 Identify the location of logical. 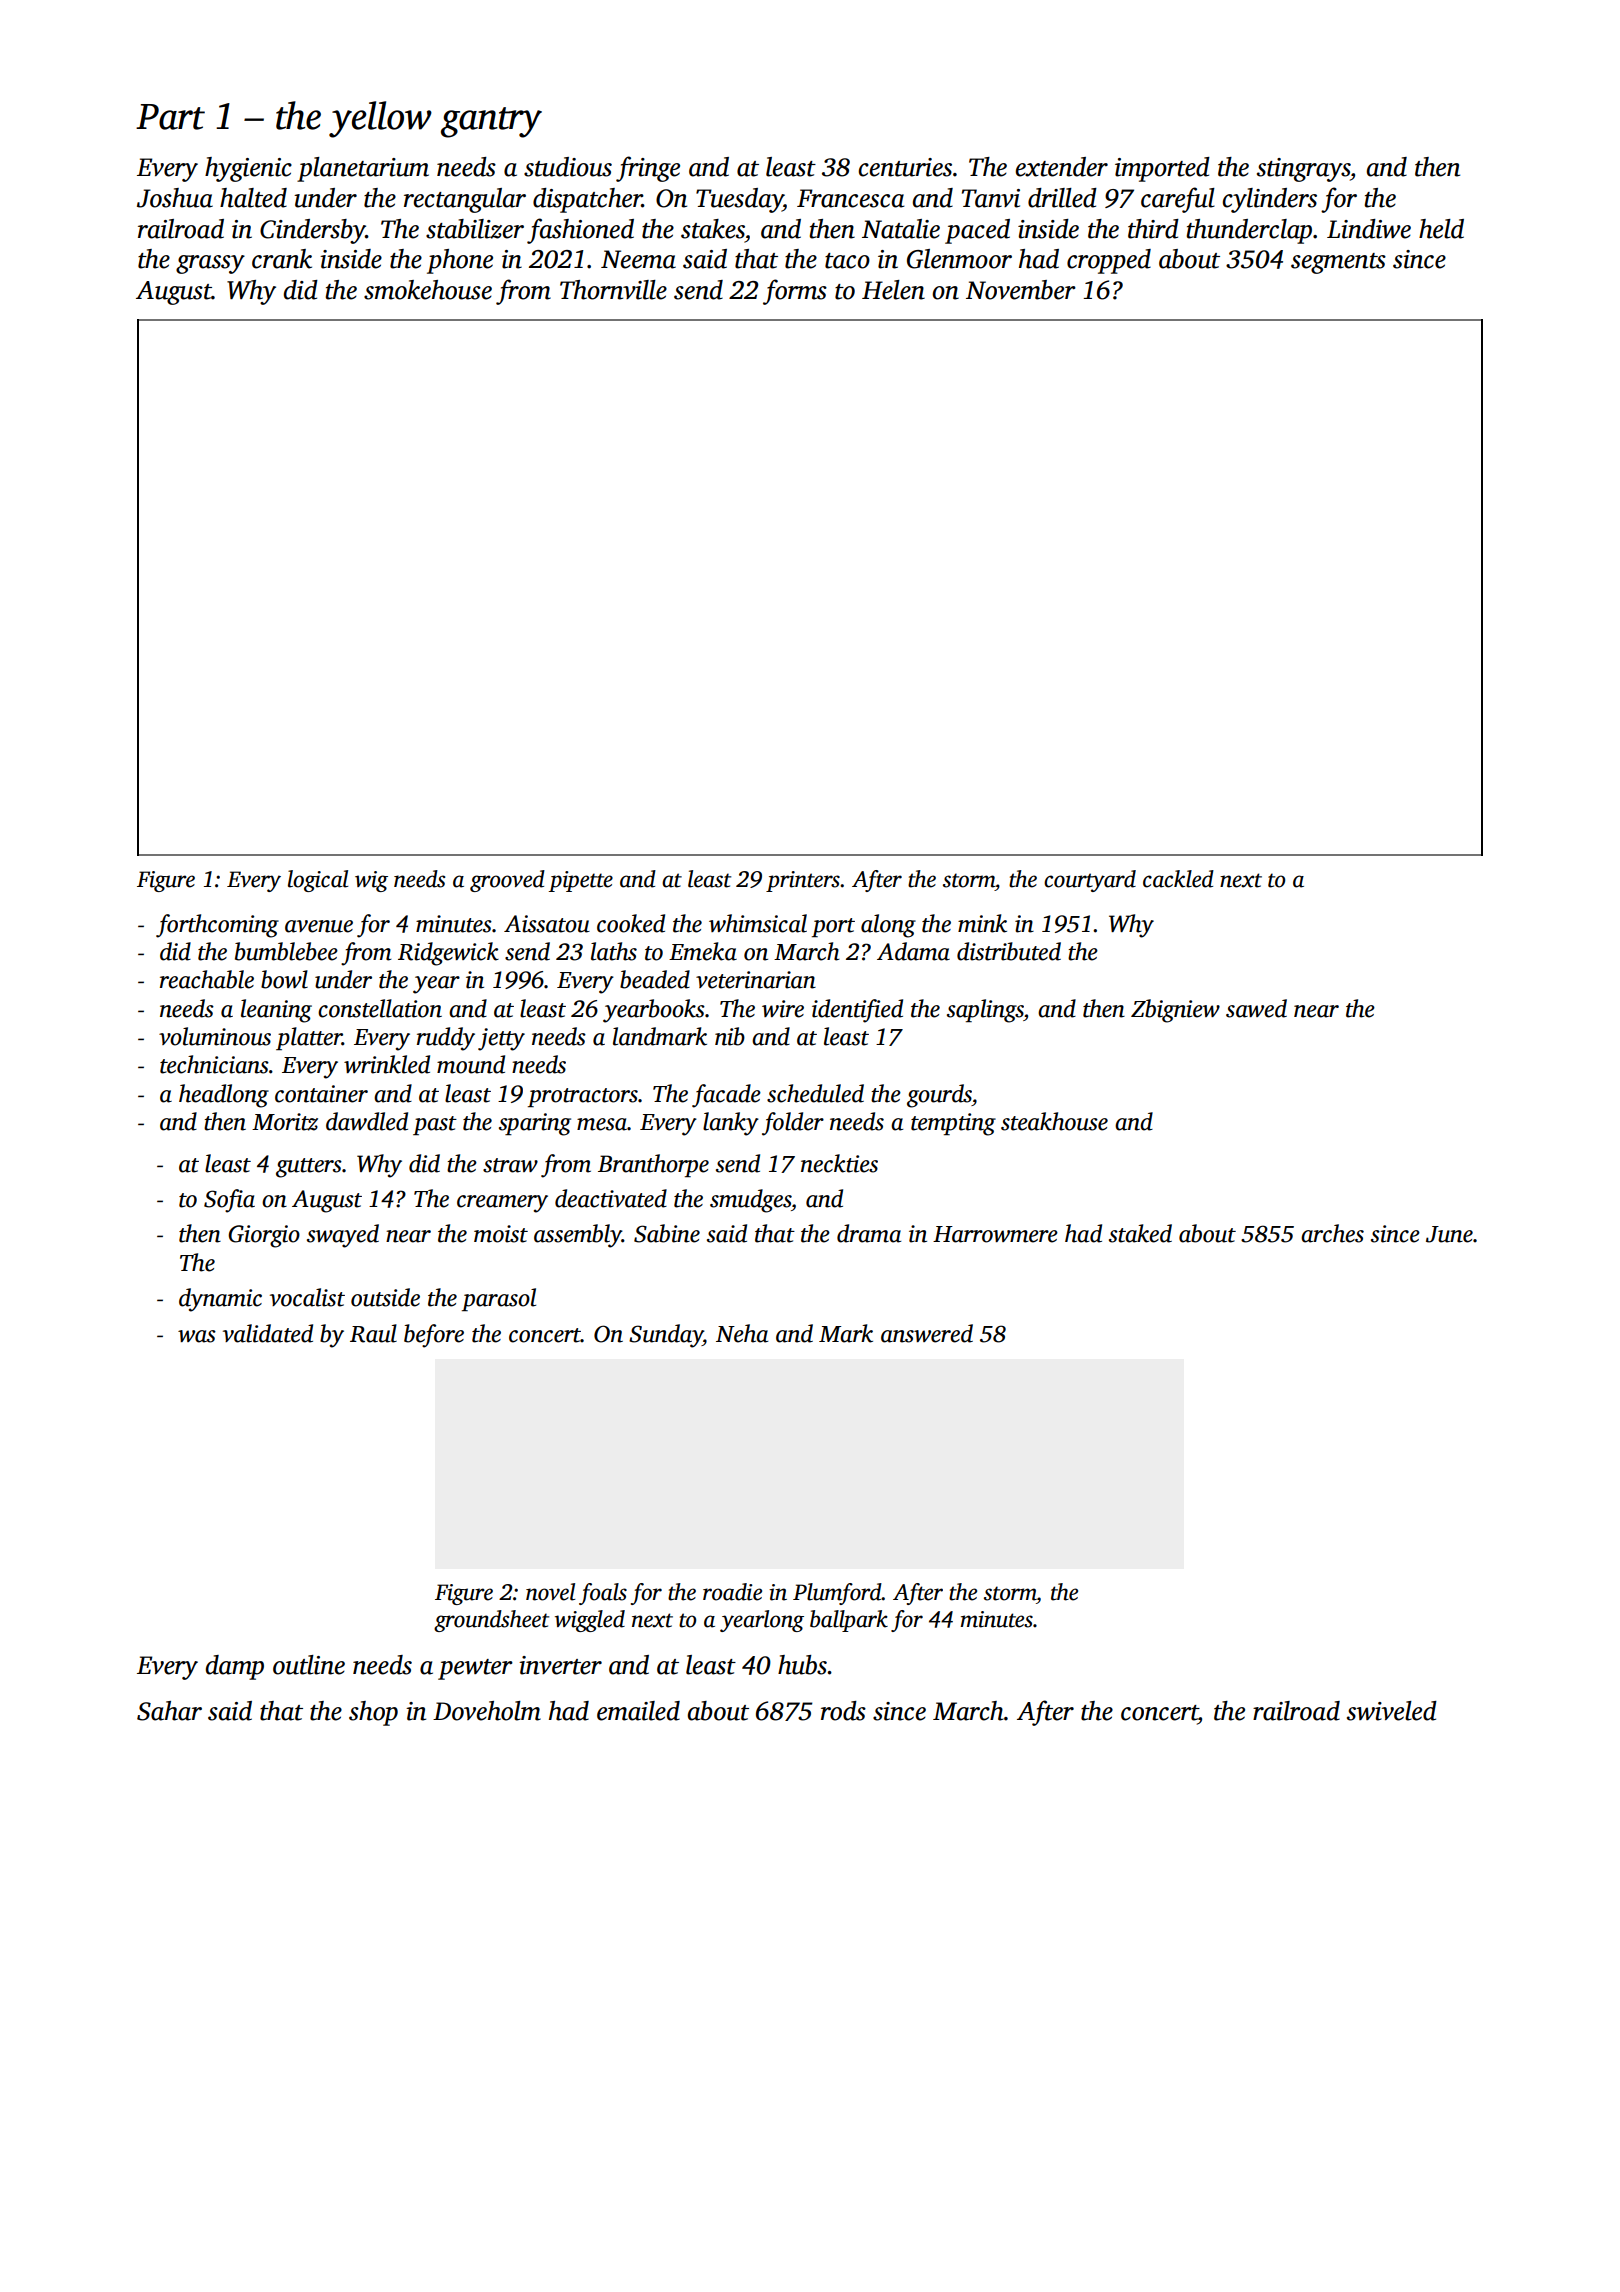
(318, 881).
